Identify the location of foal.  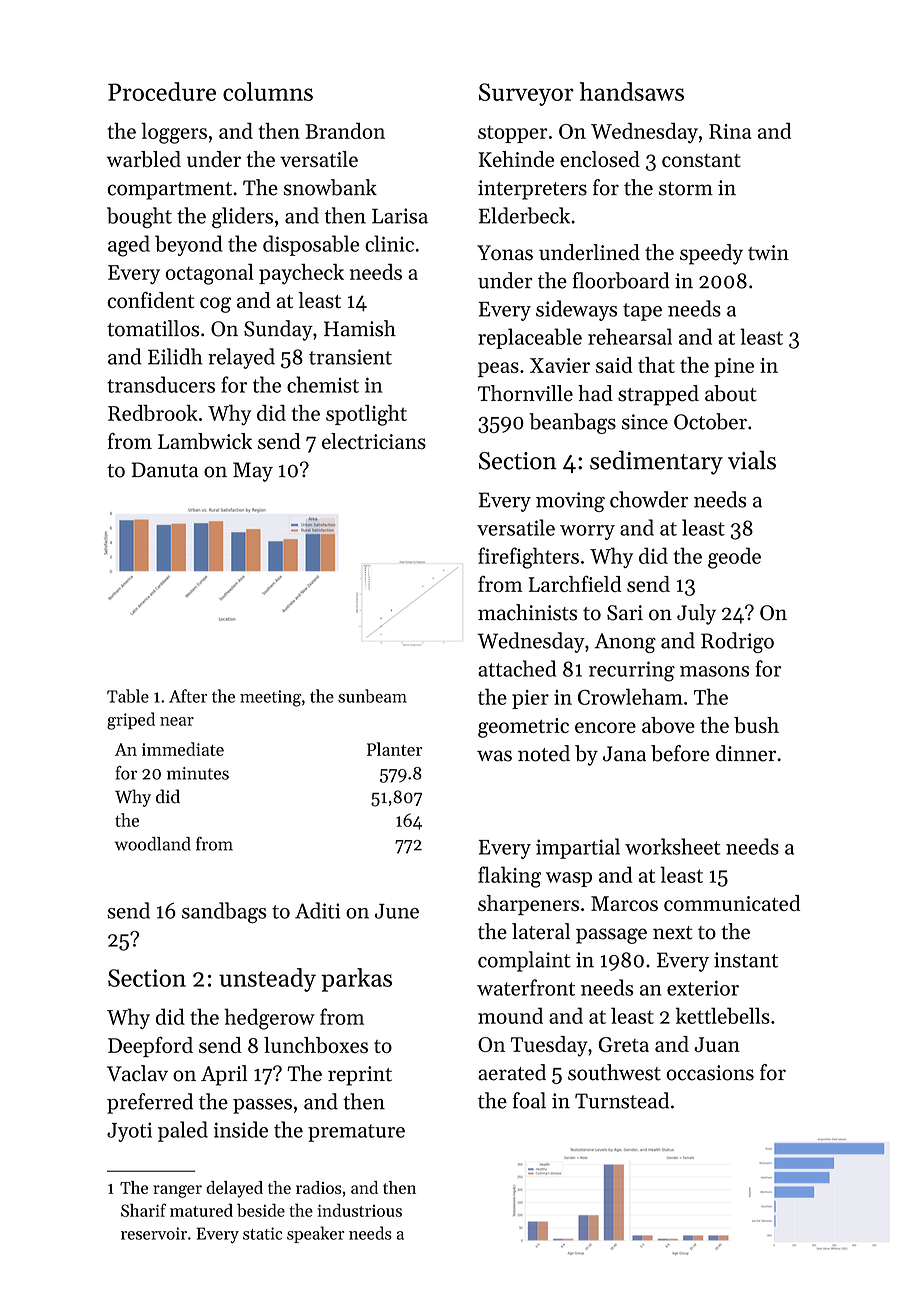
(529, 1100).
